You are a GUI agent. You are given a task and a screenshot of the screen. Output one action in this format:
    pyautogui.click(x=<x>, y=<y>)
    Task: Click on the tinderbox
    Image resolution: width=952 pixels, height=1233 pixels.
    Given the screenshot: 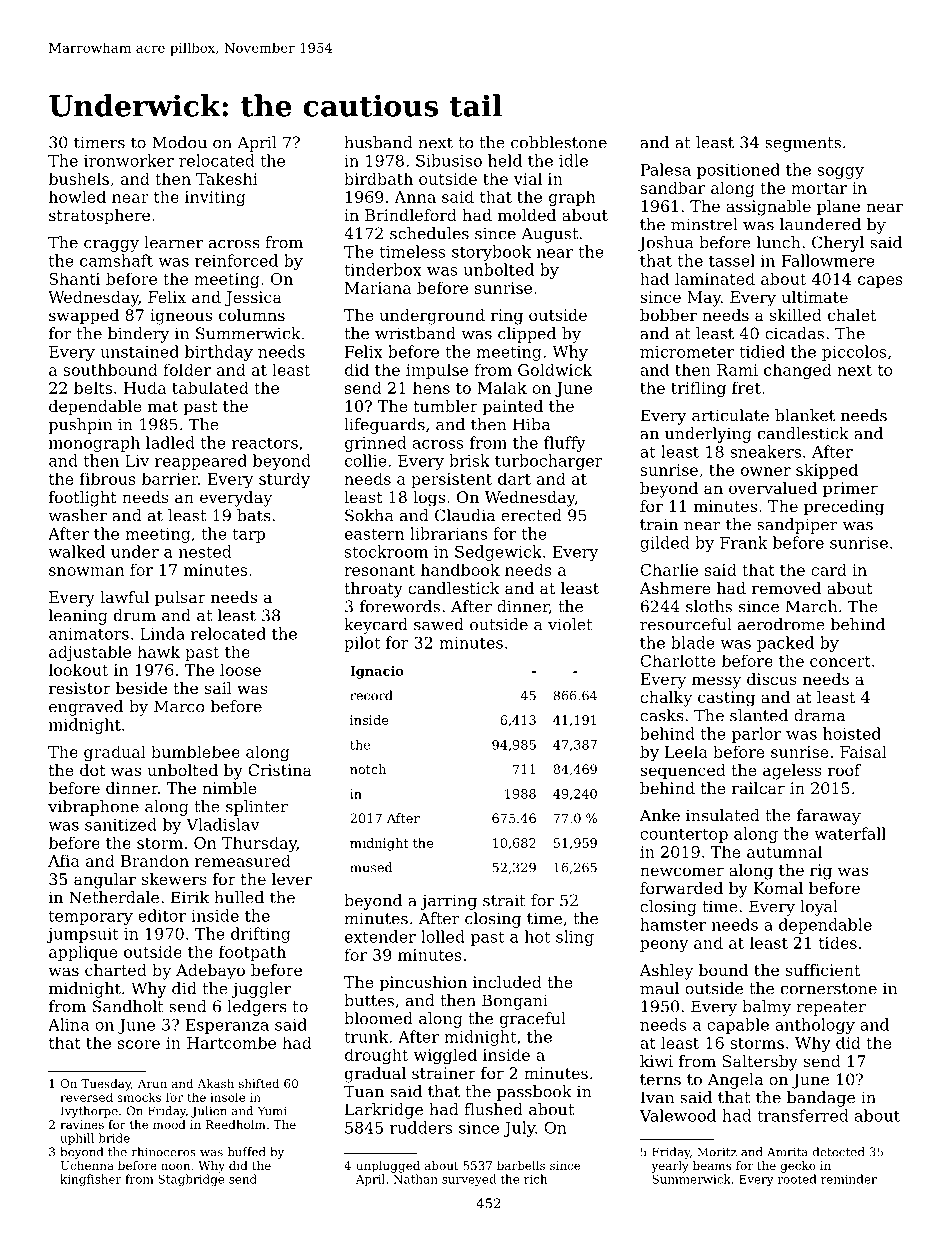 What is the action you would take?
    pyautogui.click(x=383, y=269)
